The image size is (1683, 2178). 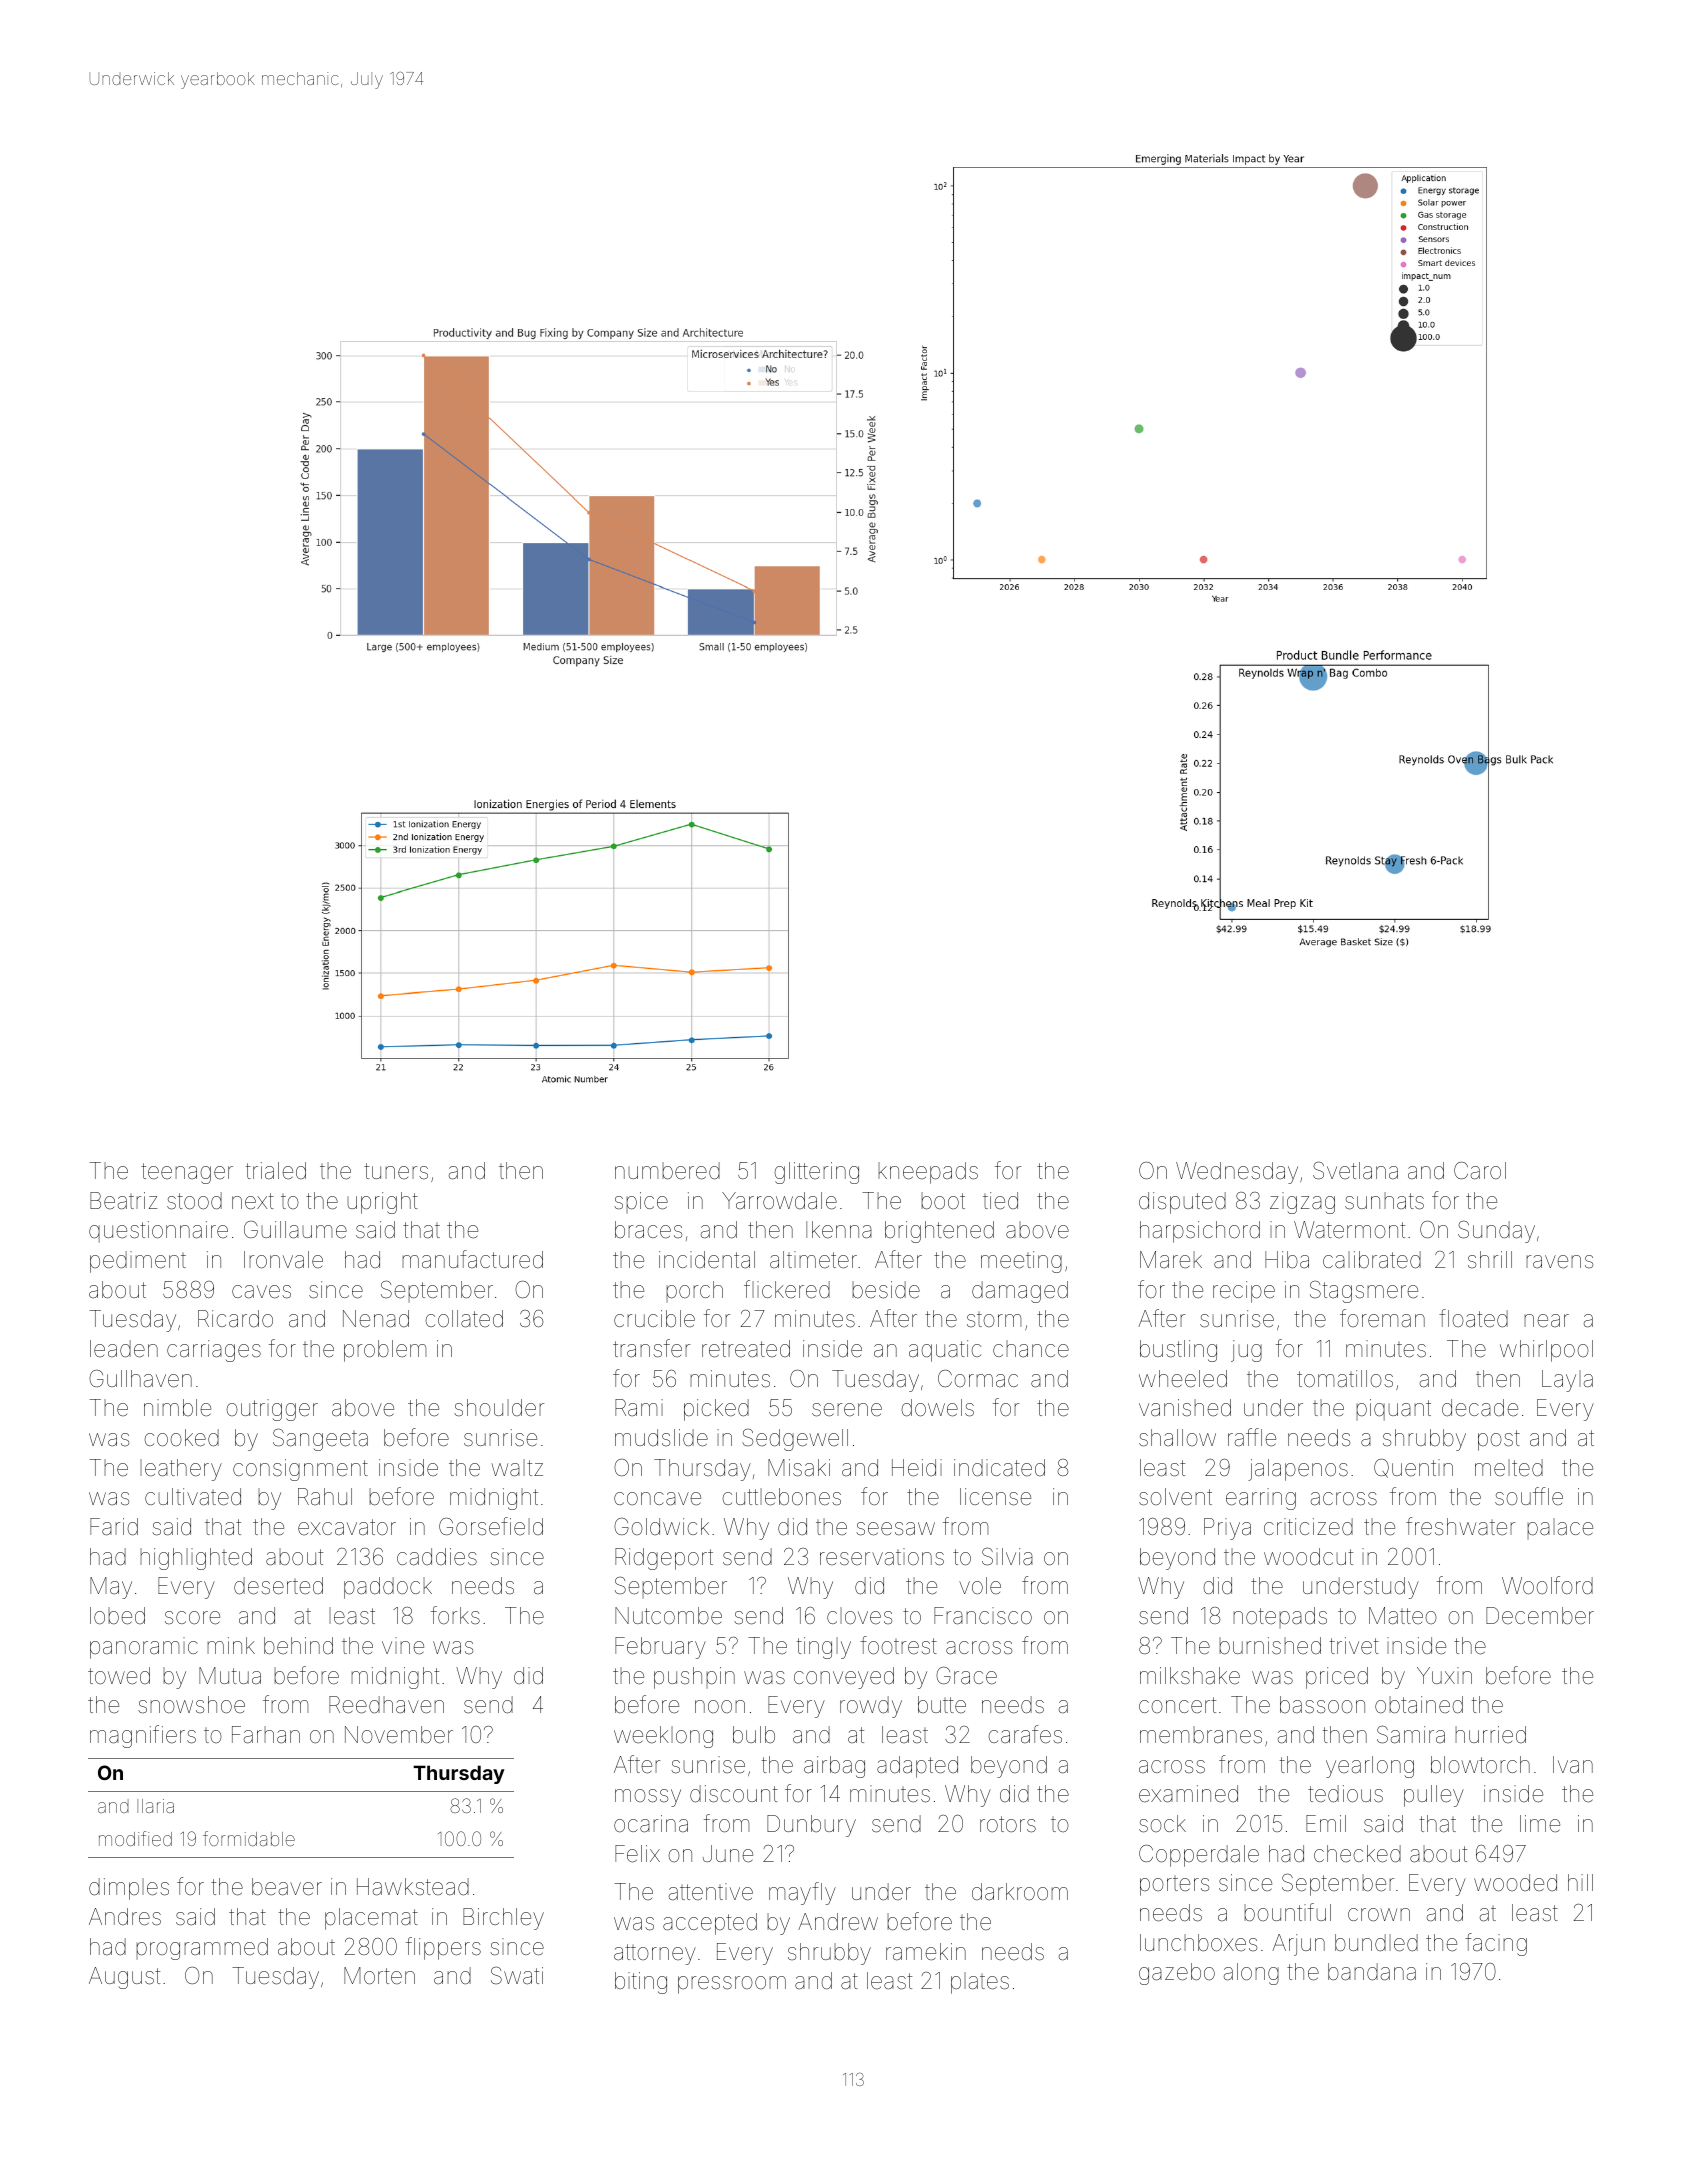 What do you see at coordinates (276, 1171) in the page?
I see `trialed` at bounding box center [276, 1171].
